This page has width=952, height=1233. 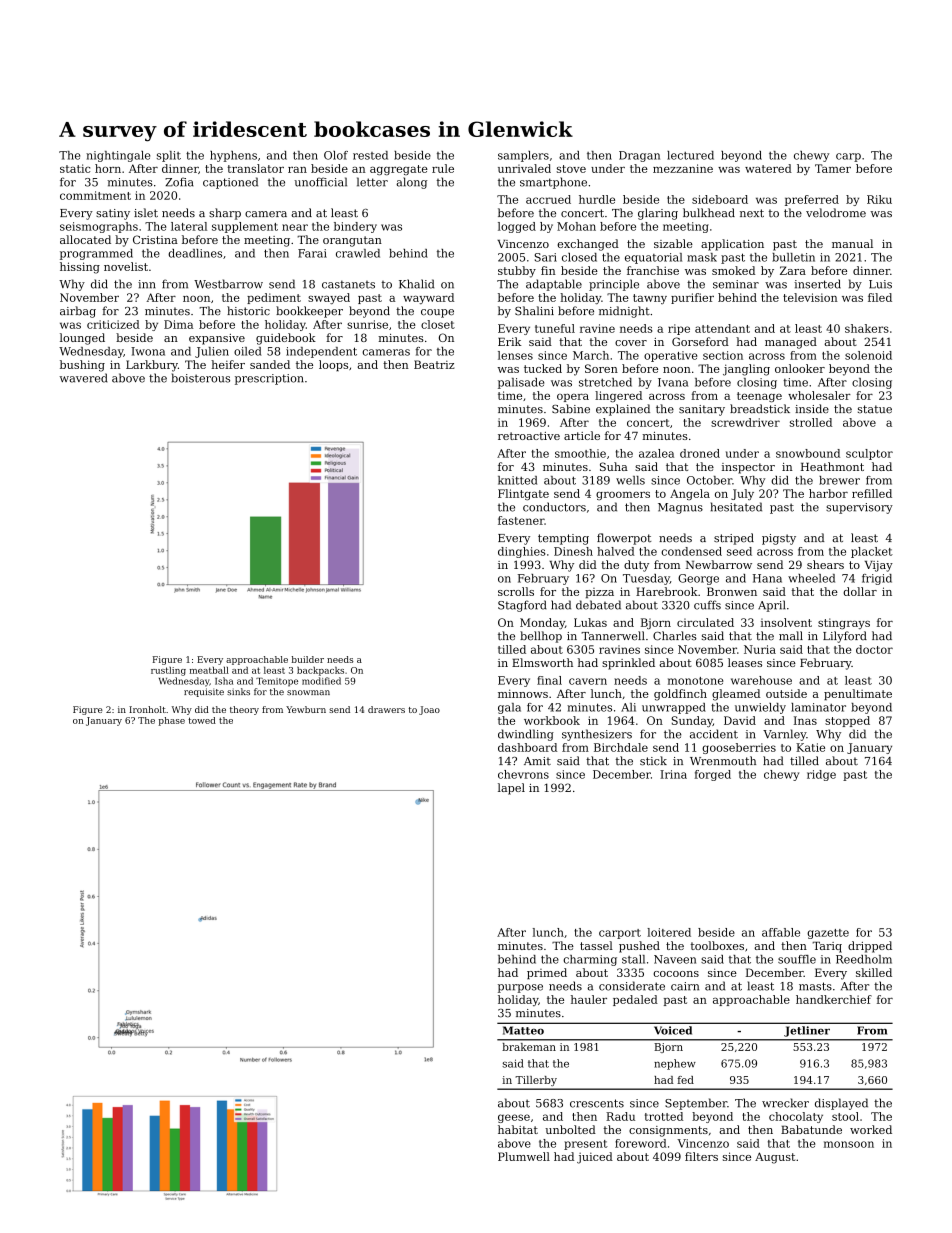 I want to click on knitted, so click(x=517, y=480).
